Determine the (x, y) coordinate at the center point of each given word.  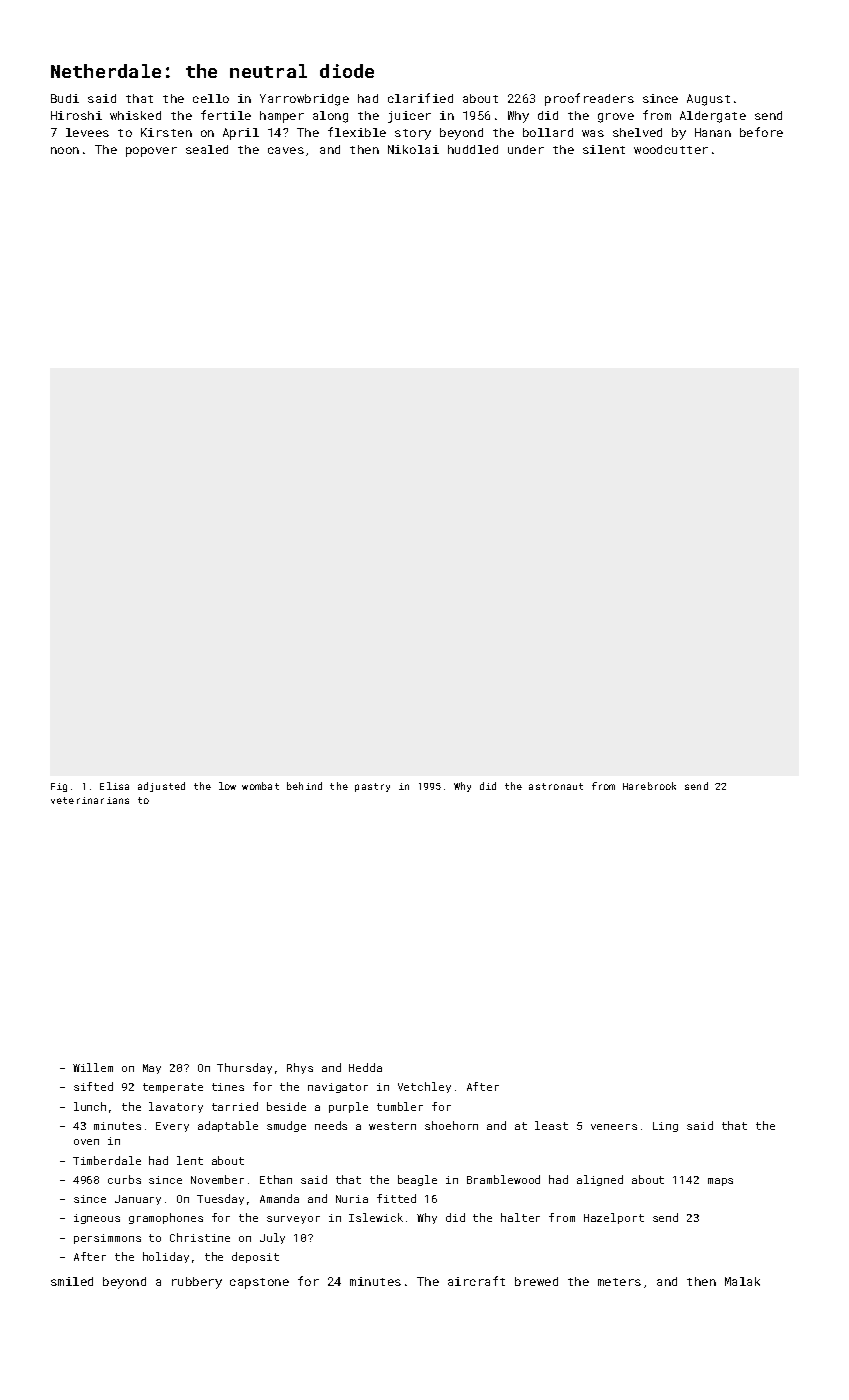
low (227, 786)
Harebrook (649, 786)
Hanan (713, 132)
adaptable (228, 1126)
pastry (372, 787)
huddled (473, 149)
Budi (65, 98)
